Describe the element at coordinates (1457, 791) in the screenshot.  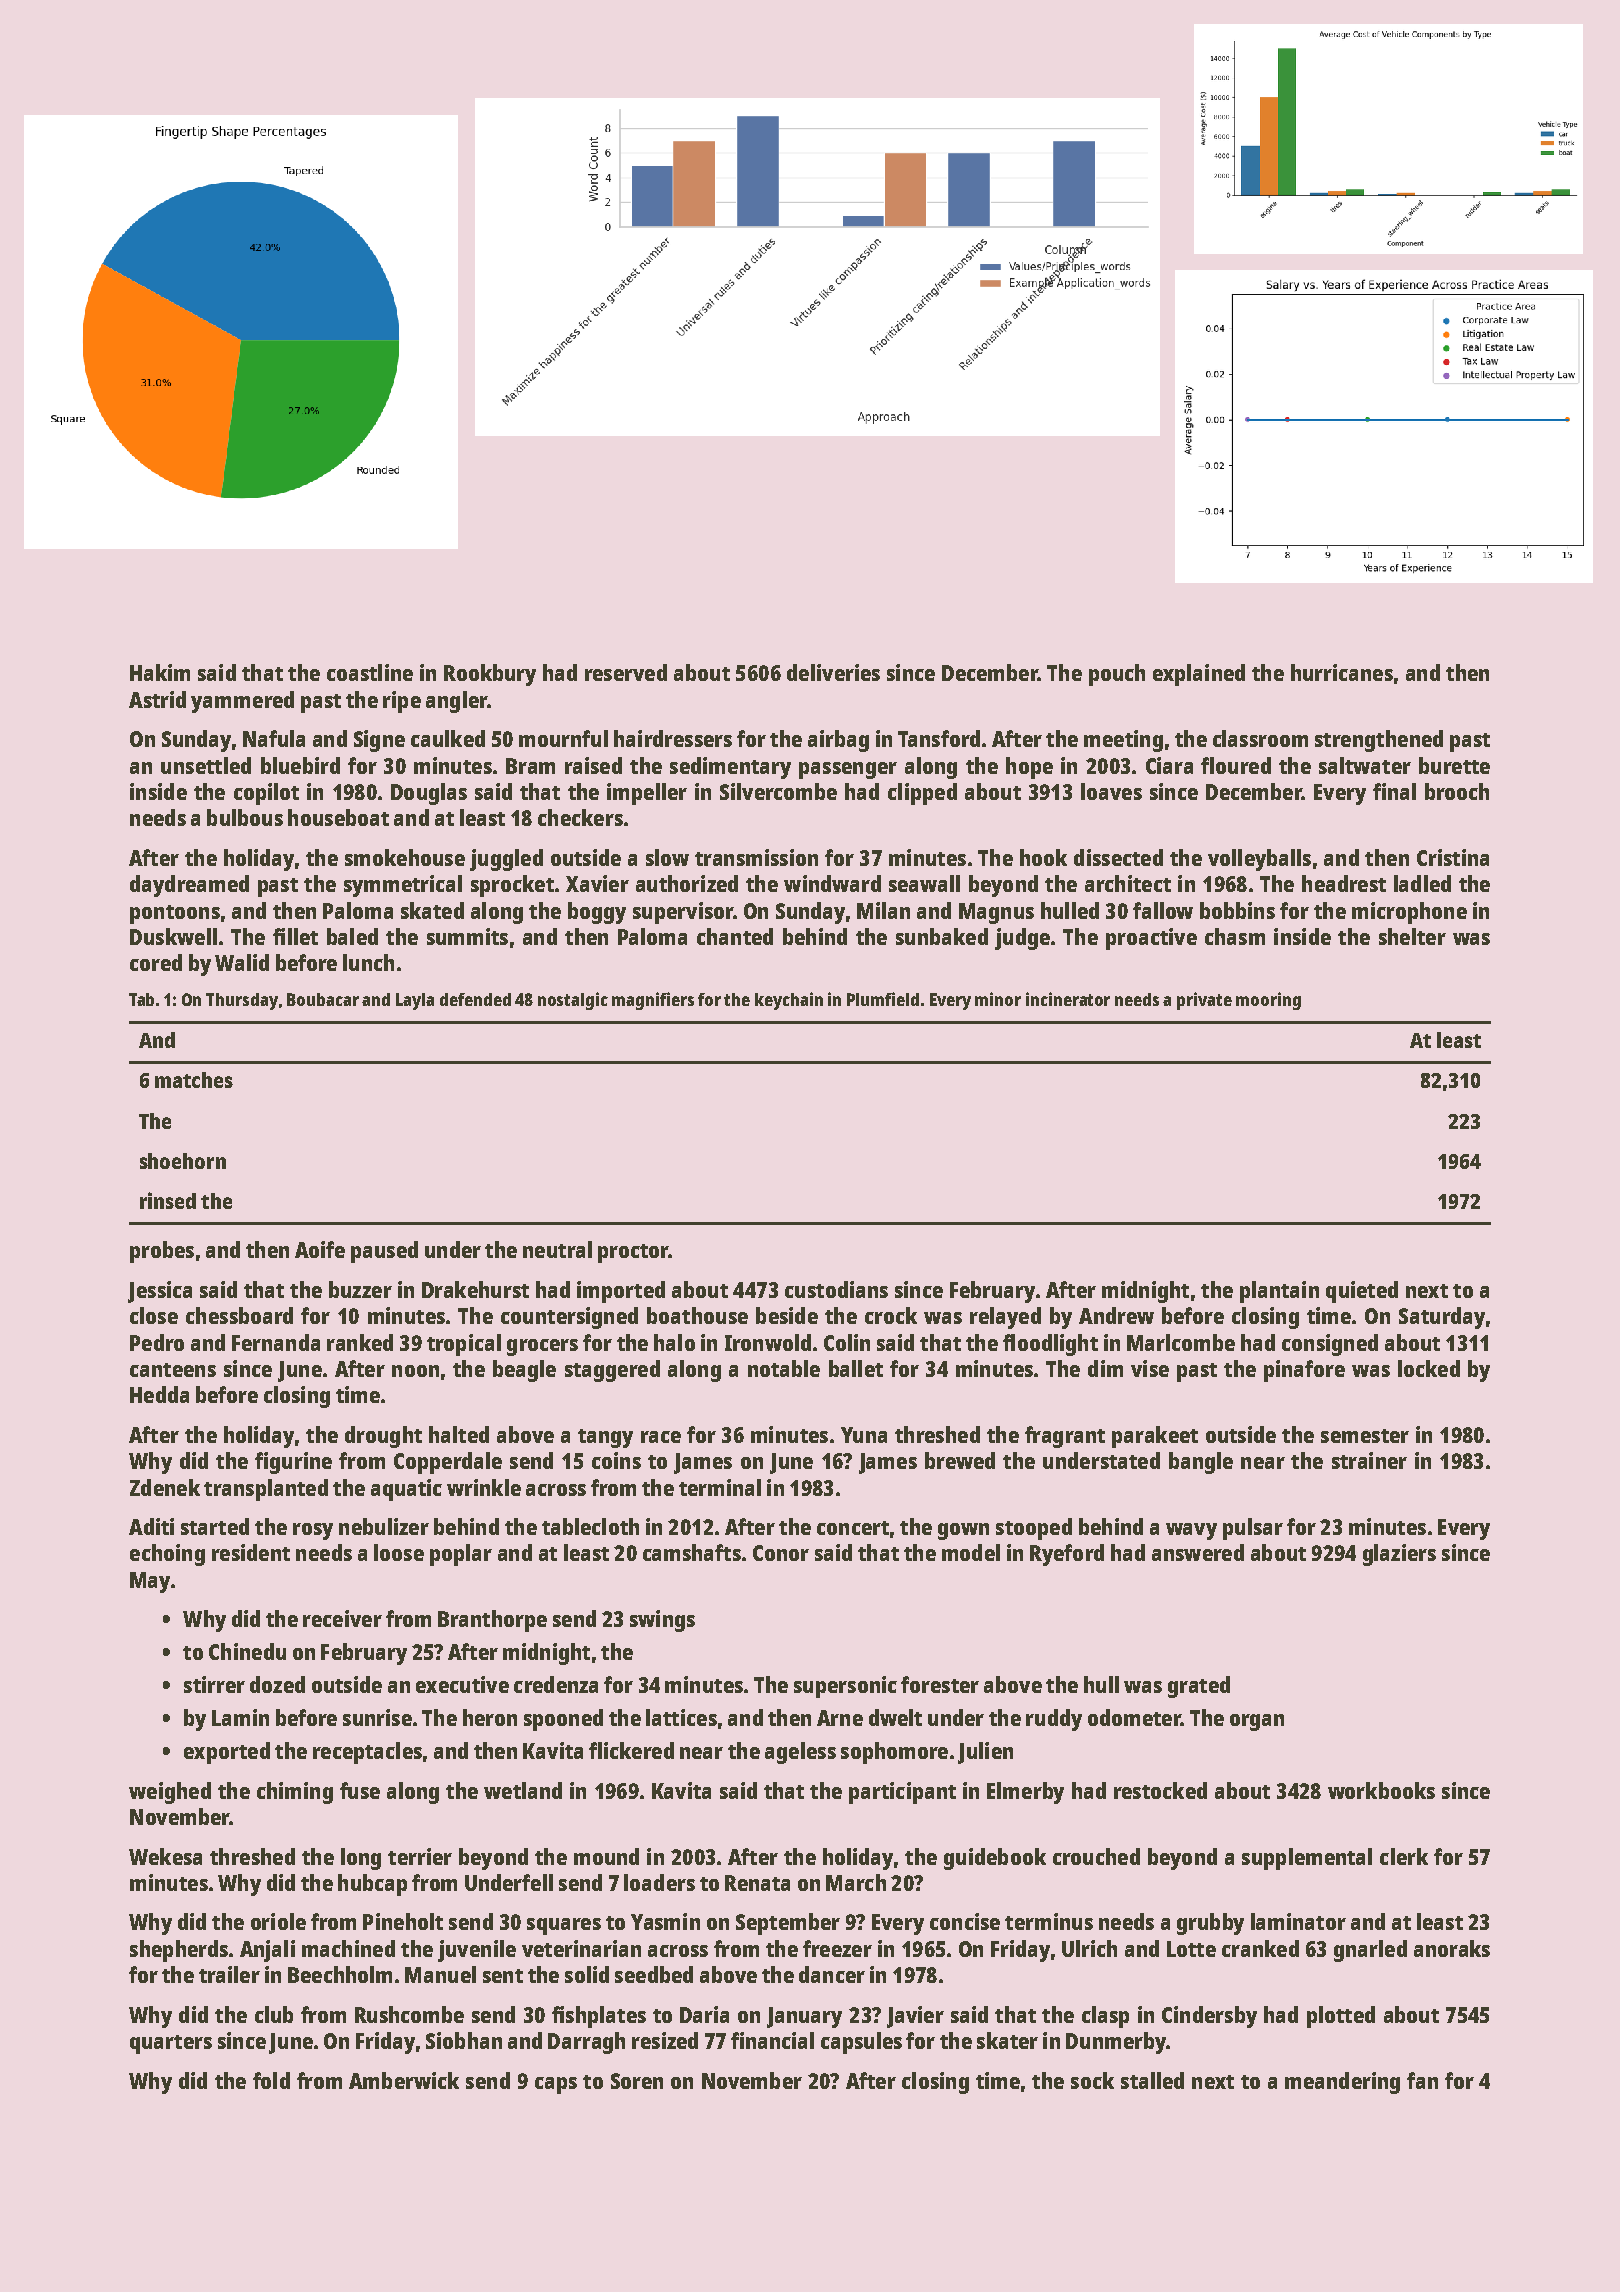
I see `brooch` at that location.
